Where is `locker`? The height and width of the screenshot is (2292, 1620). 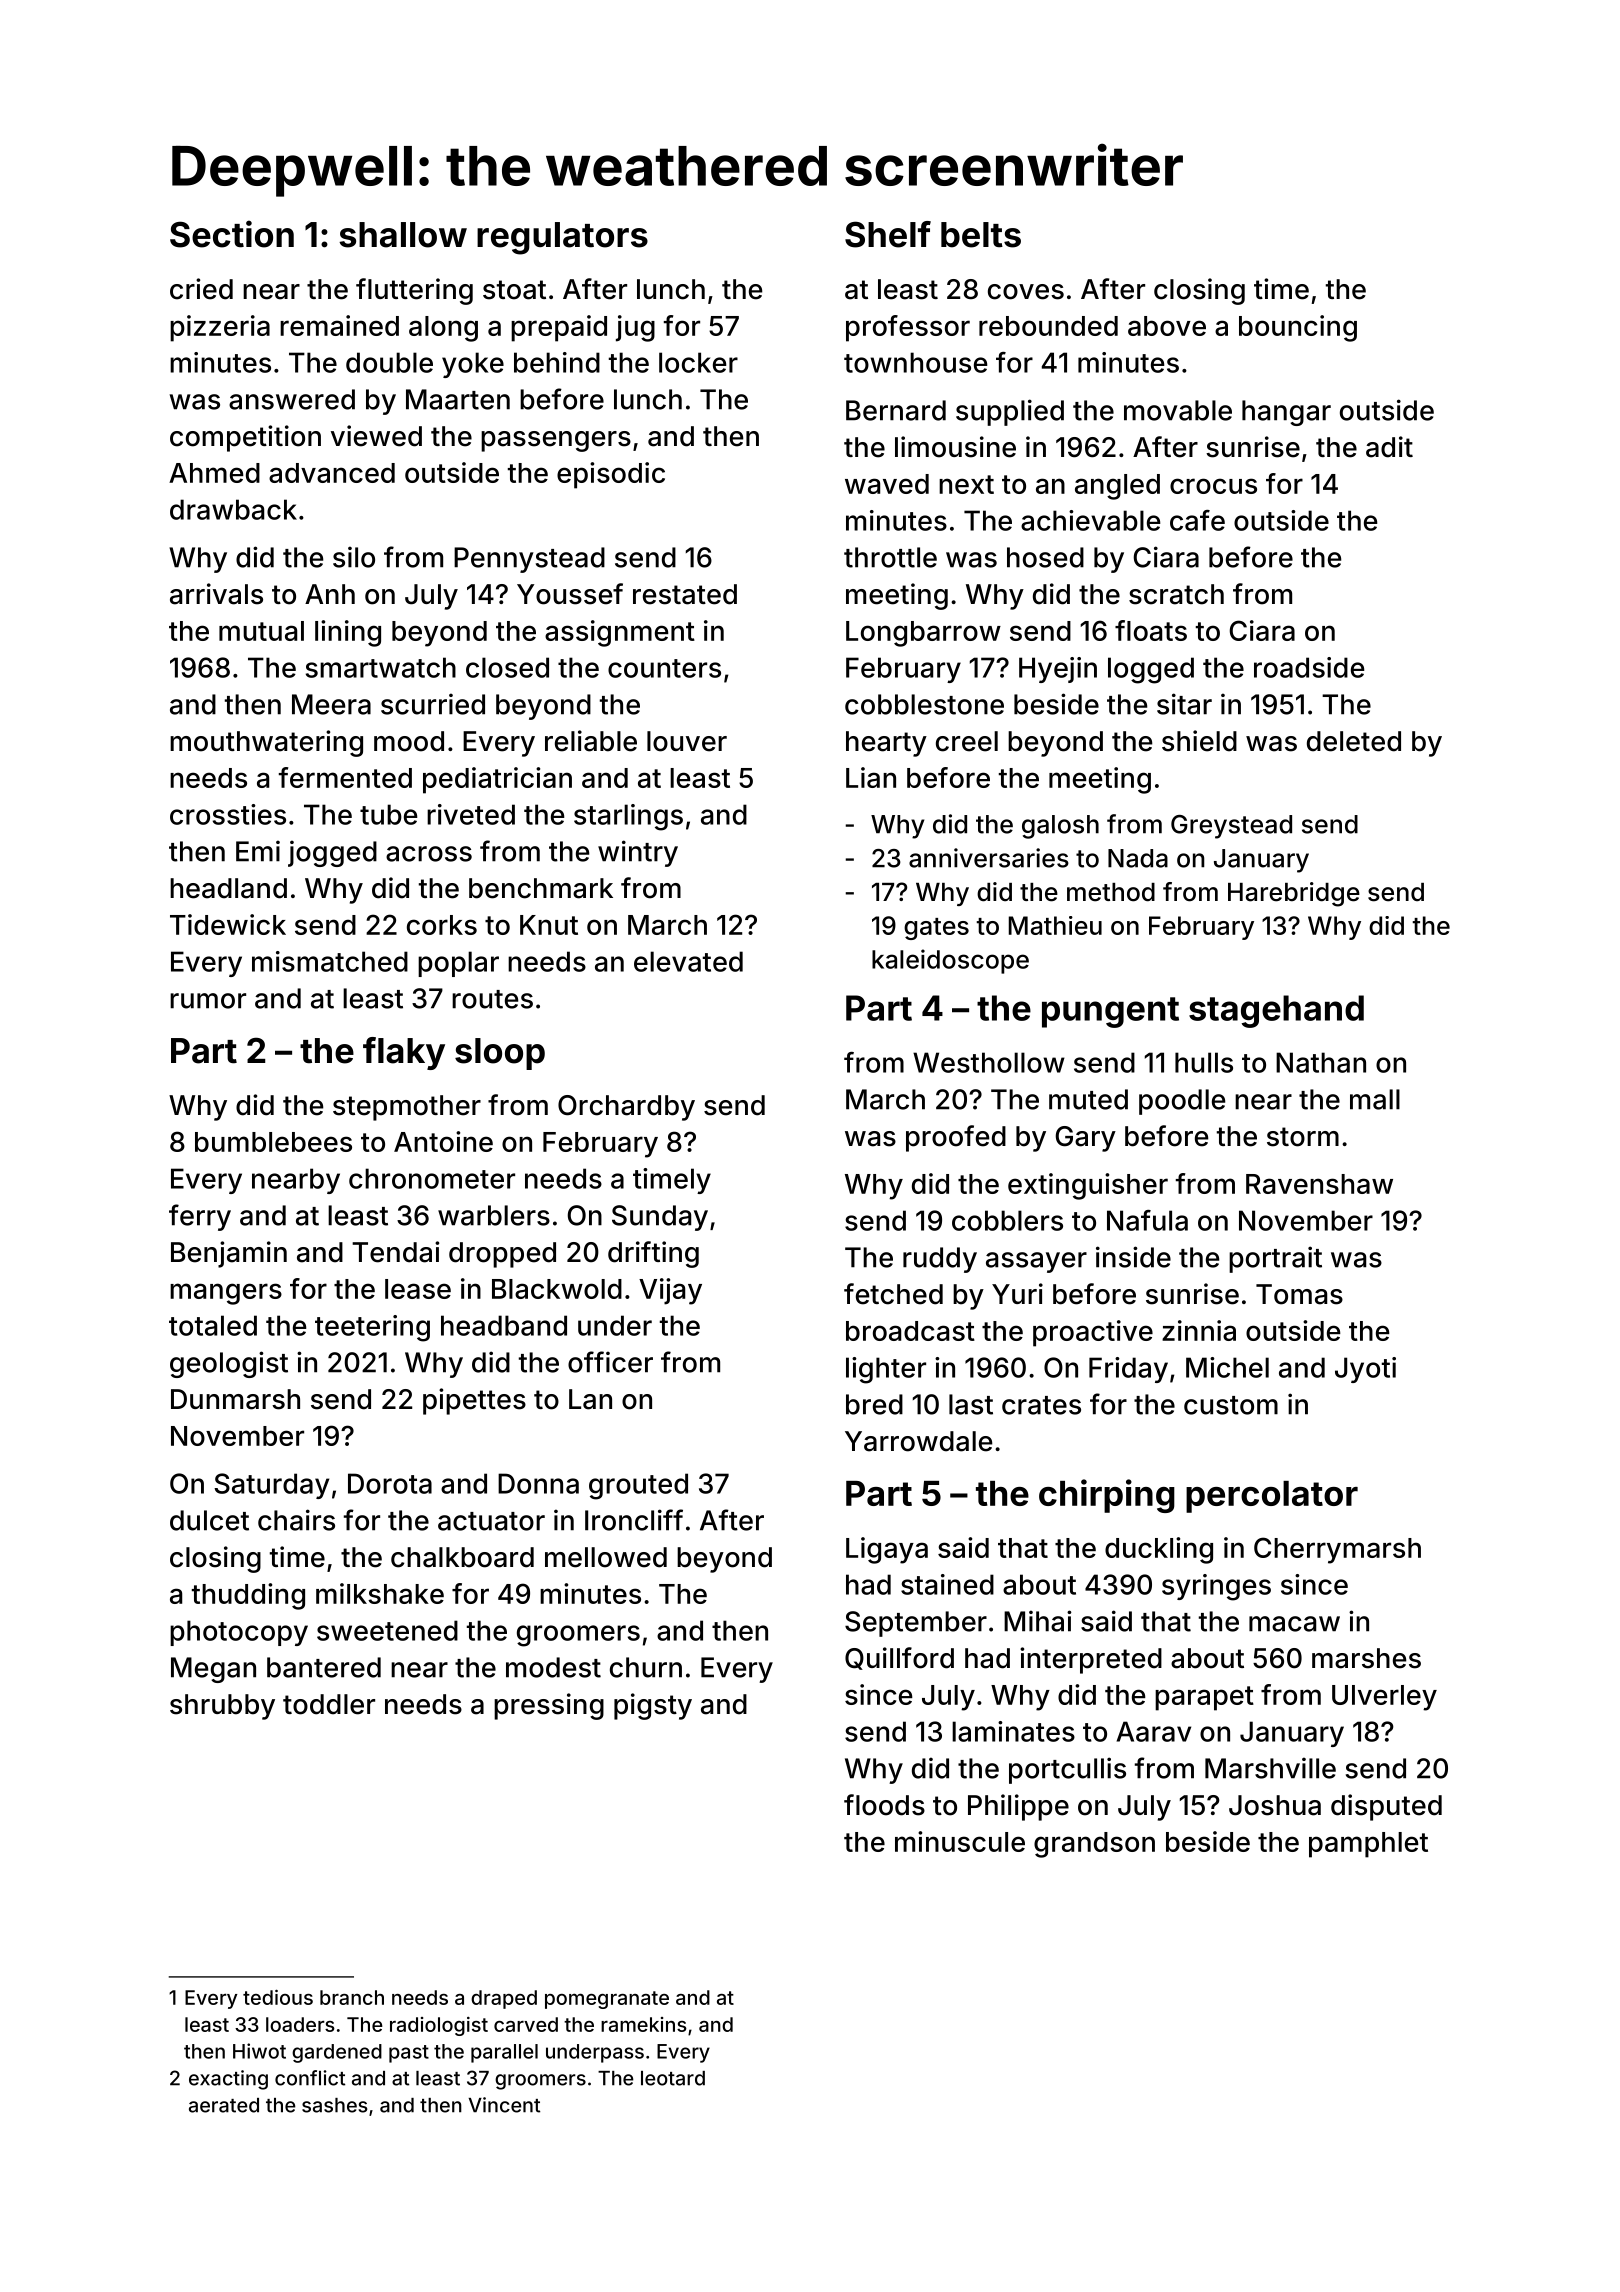 locker is located at coordinates (698, 362).
